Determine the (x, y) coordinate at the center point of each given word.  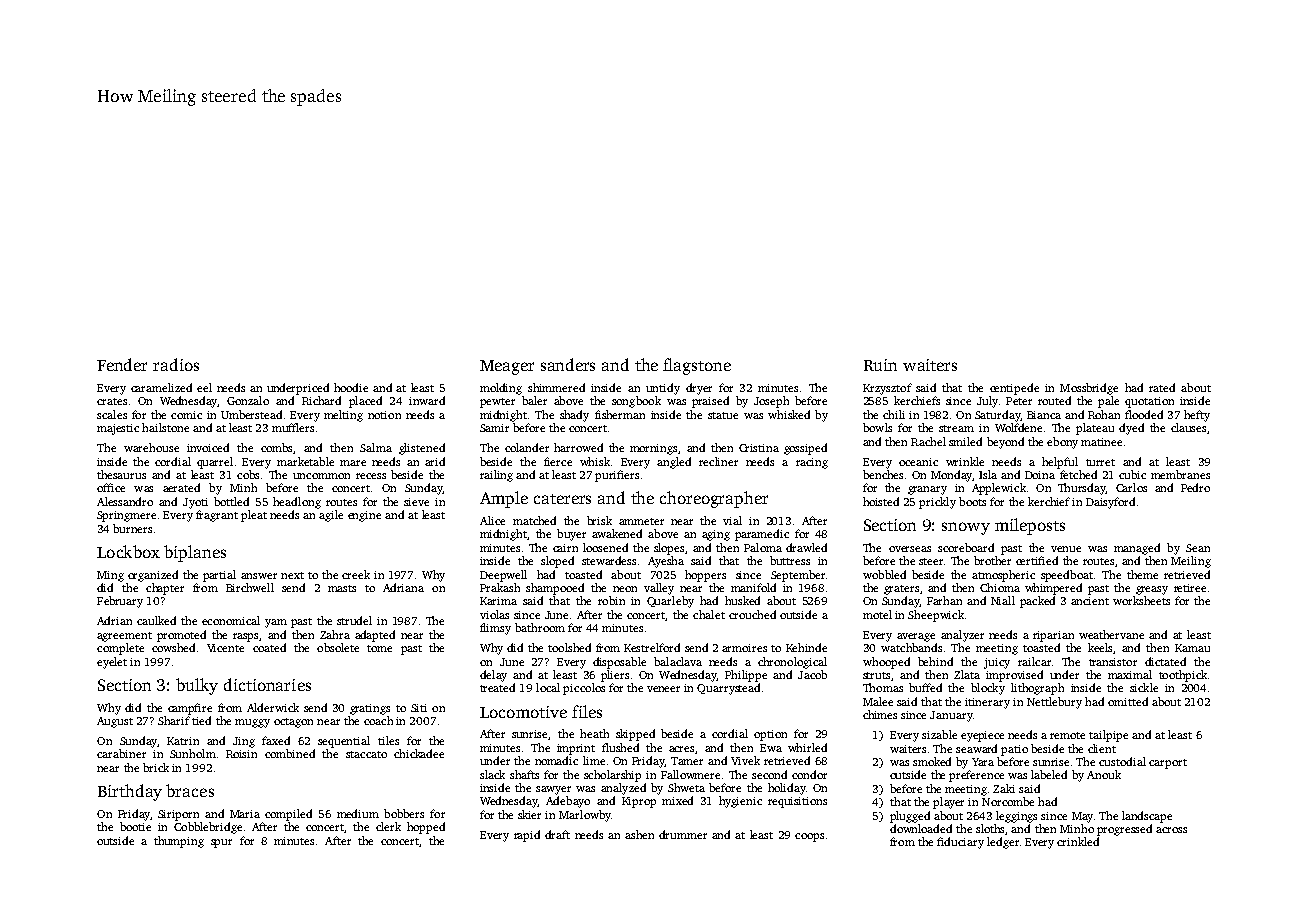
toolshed (569, 647)
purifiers (617, 476)
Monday (951, 476)
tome (379, 648)
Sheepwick (936, 616)
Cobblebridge (208, 828)
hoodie (351, 387)
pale (1108, 402)
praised (710, 402)
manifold (753, 587)
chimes (880, 714)
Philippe (746, 676)
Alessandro (125, 501)
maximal (1130, 674)
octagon (293, 723)
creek (356, 574)
